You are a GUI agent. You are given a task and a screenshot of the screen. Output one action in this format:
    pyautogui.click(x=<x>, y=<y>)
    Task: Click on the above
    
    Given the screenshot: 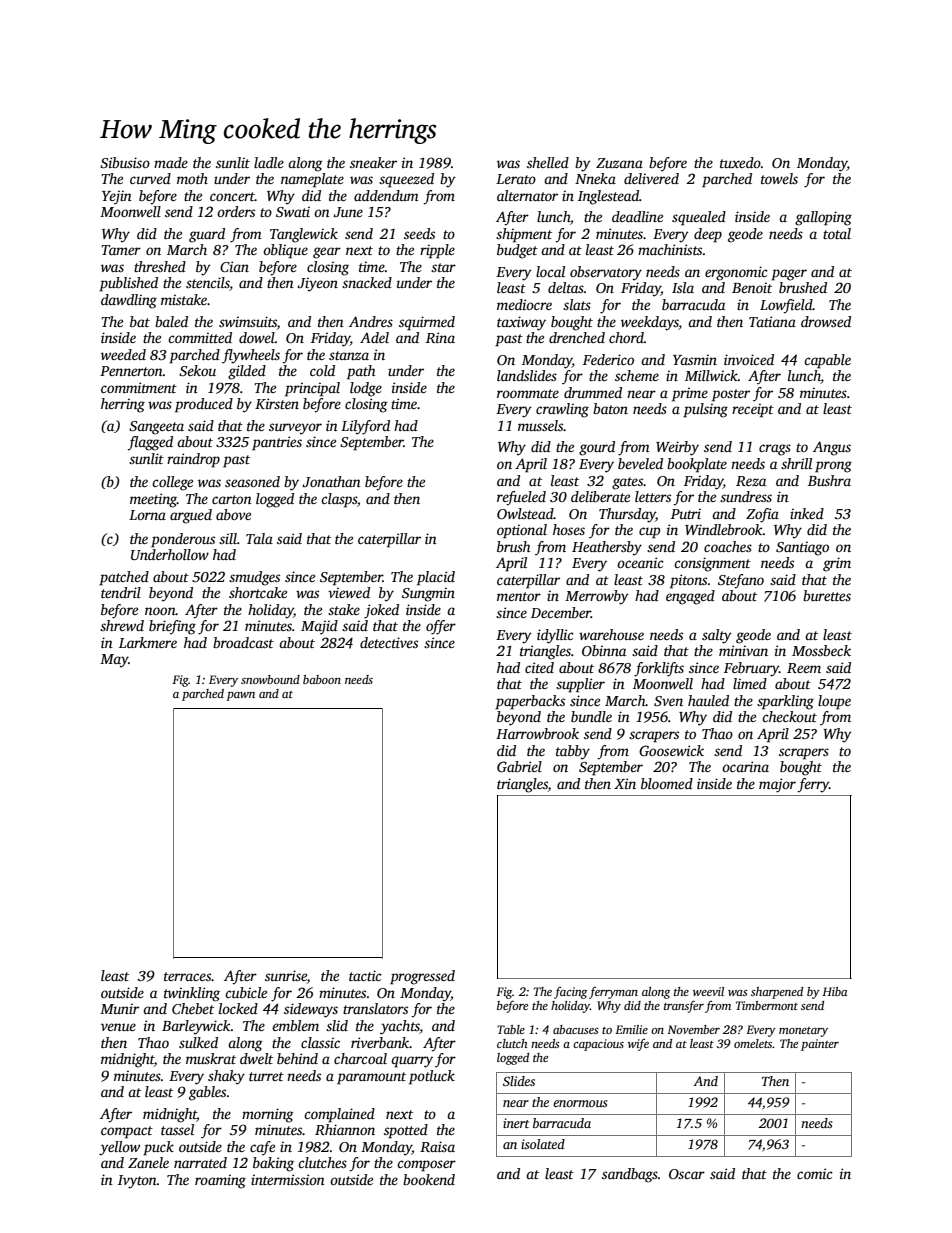 What is the action you would take?
    pyautogui.click(x=233, y=514)
